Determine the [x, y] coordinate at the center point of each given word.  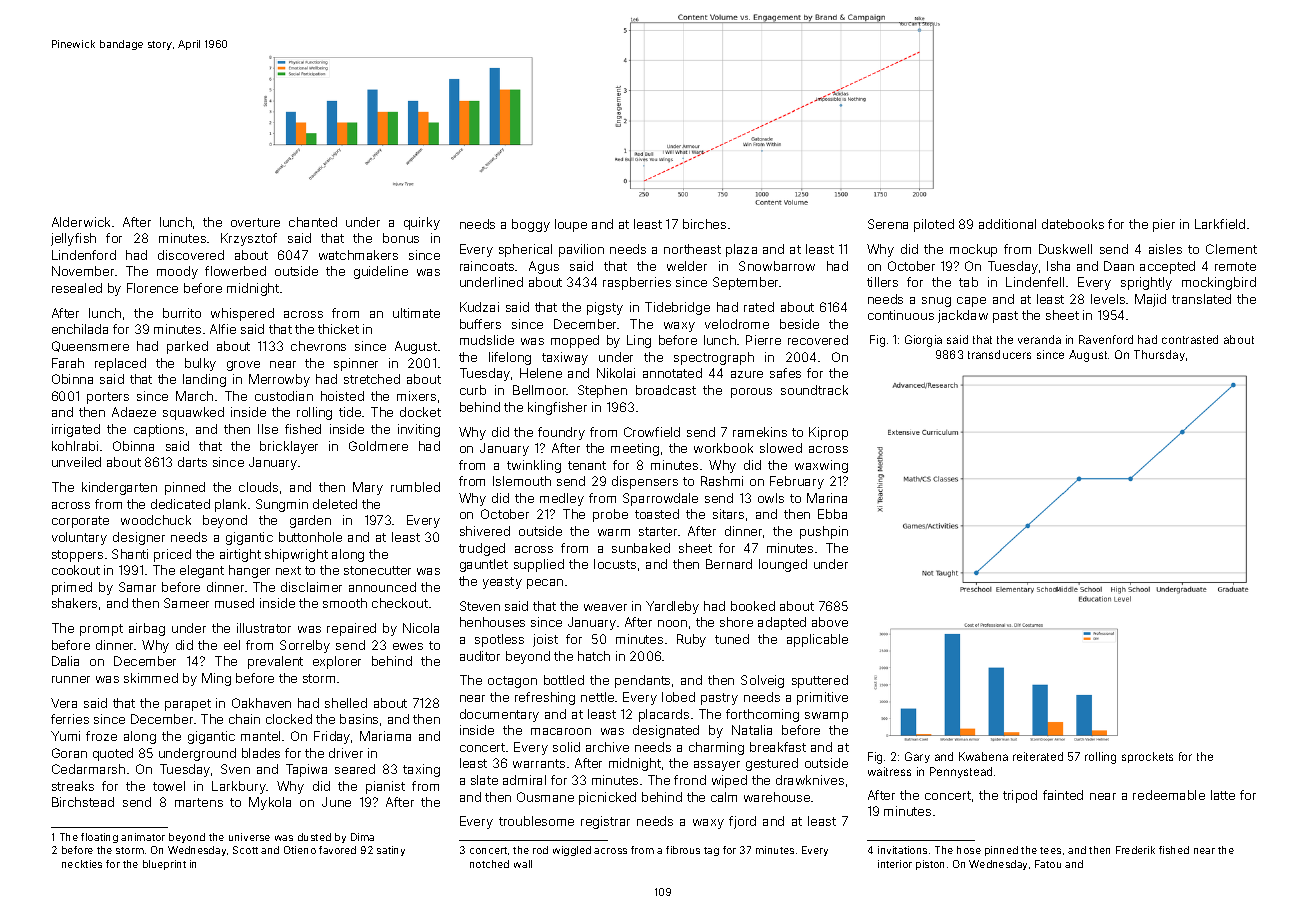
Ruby [691, 640]
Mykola [270, 803]
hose [969, 850]
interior [895, 864]
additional [1007, 224]
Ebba [832, 514]
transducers [999, 354]
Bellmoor [540, 390]
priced [172, 555]
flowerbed [235, 271]
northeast [692, 249]
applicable [817, 640]
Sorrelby [305, 646]
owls [771, 498]
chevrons [318, 346]
